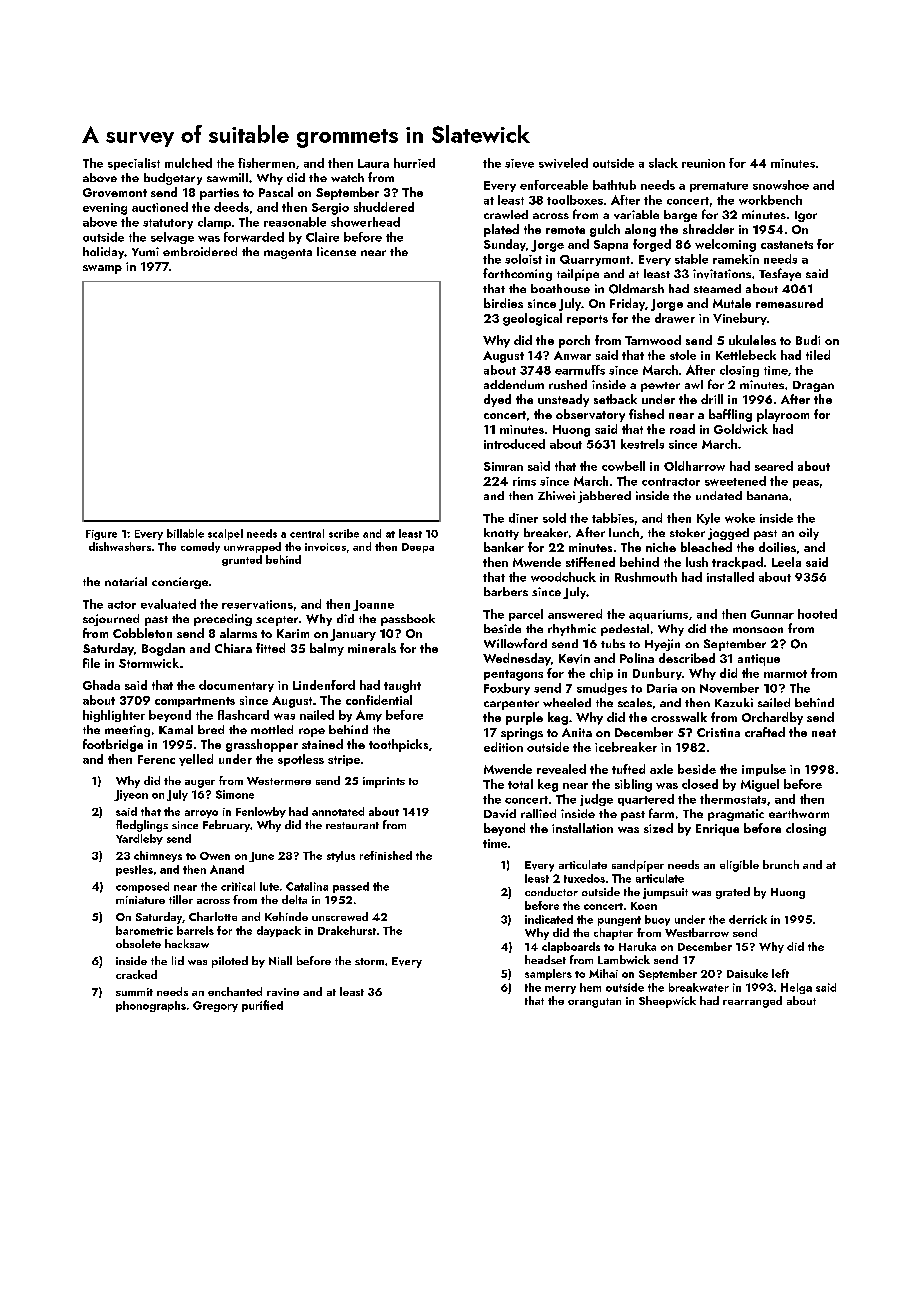  Describe the element at coordinates (799, 813) in the screenshot. I see `earthworm` at that location.
